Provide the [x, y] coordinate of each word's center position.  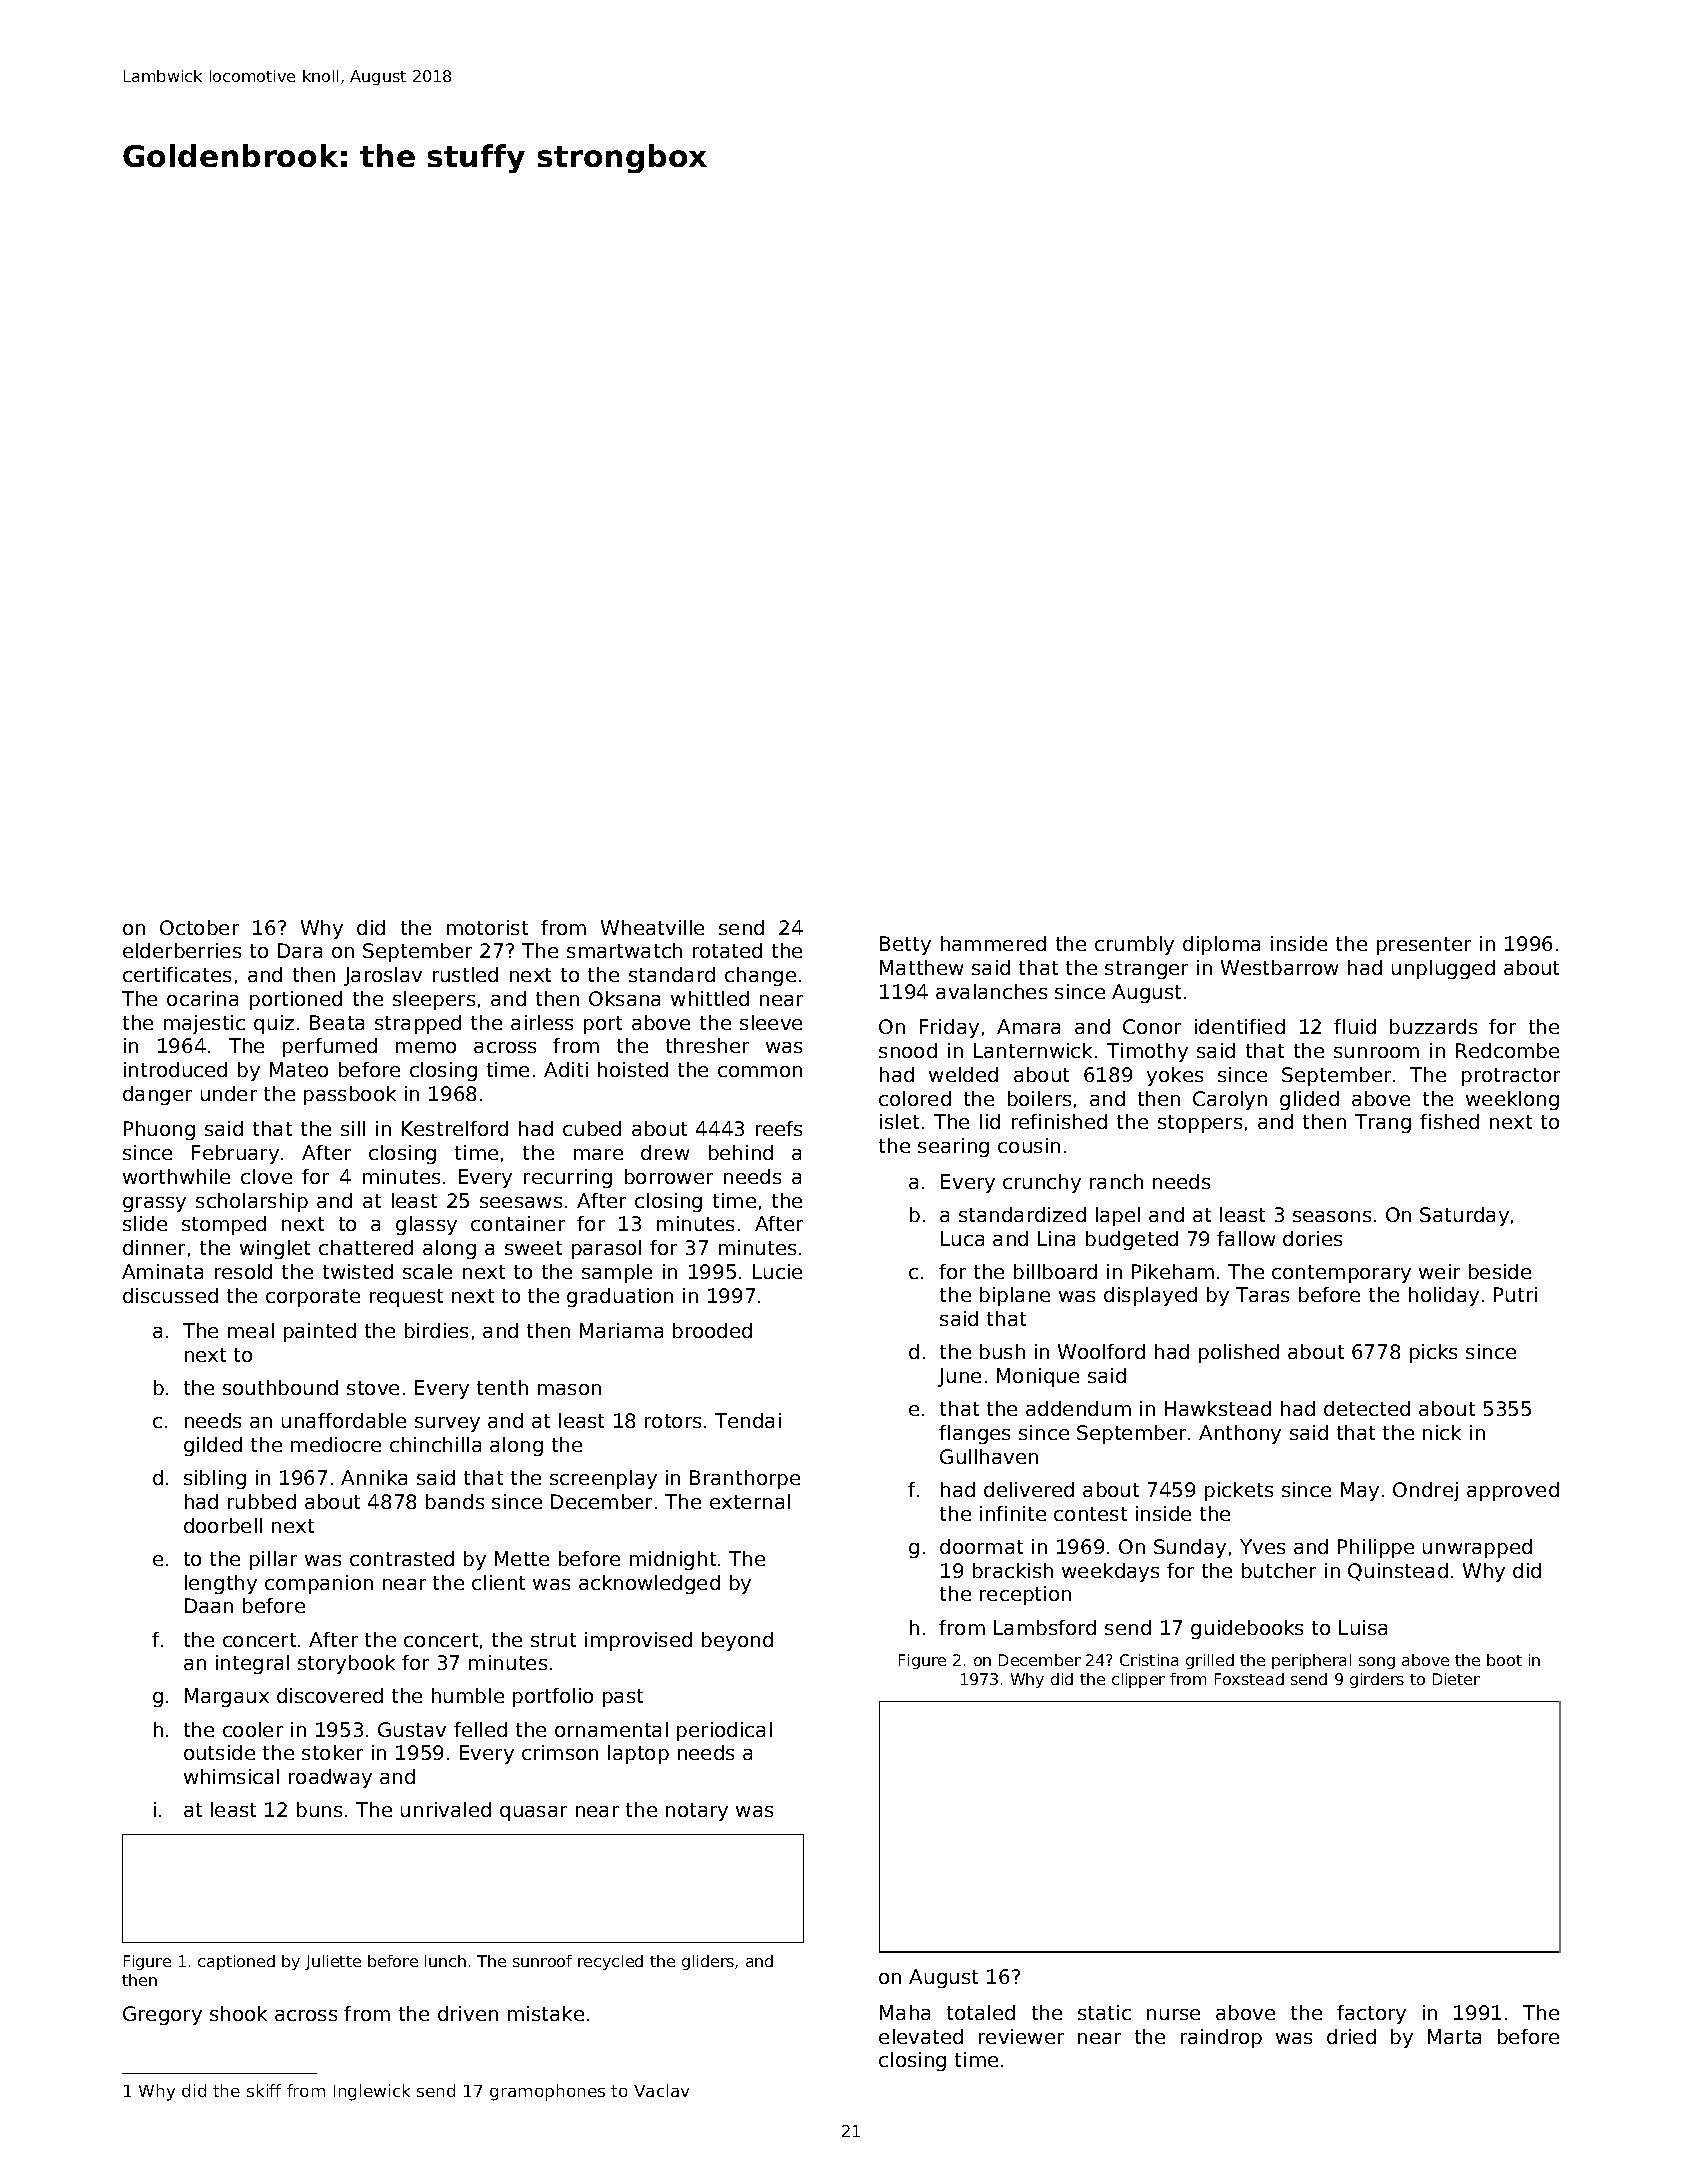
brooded [712, 1330]
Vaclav [661, 2090]
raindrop [1221, 2038]
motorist [487, 927]
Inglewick [372, 2092]
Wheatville [652, 927]
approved [1513, 1491]
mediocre [336, 1444]
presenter [1424, 946]
